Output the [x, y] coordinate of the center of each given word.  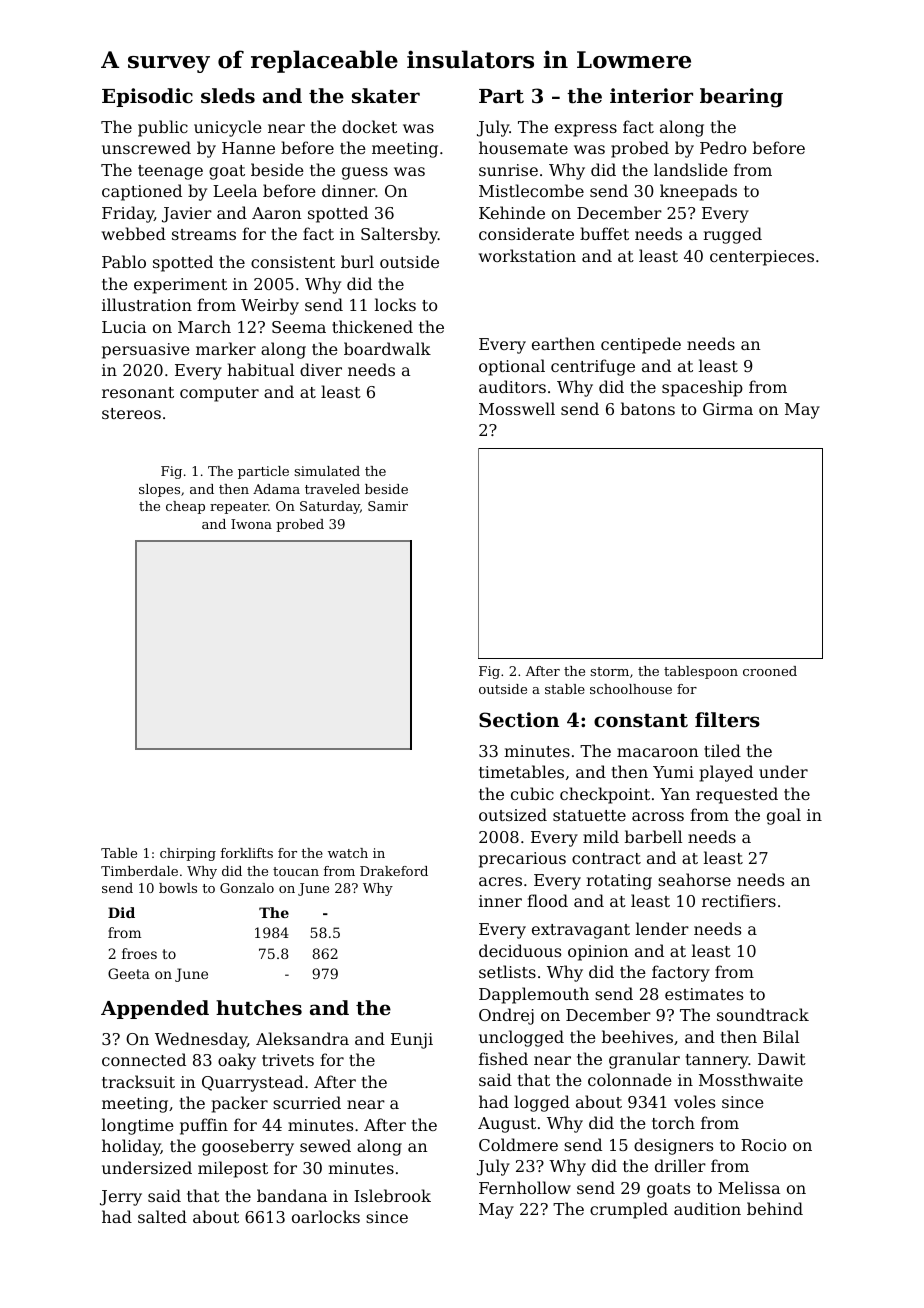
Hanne [248, 148]
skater [386, 96]
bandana [292, 1195]
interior [651, 96]
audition [707, 1208]
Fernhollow [525, 1187]
